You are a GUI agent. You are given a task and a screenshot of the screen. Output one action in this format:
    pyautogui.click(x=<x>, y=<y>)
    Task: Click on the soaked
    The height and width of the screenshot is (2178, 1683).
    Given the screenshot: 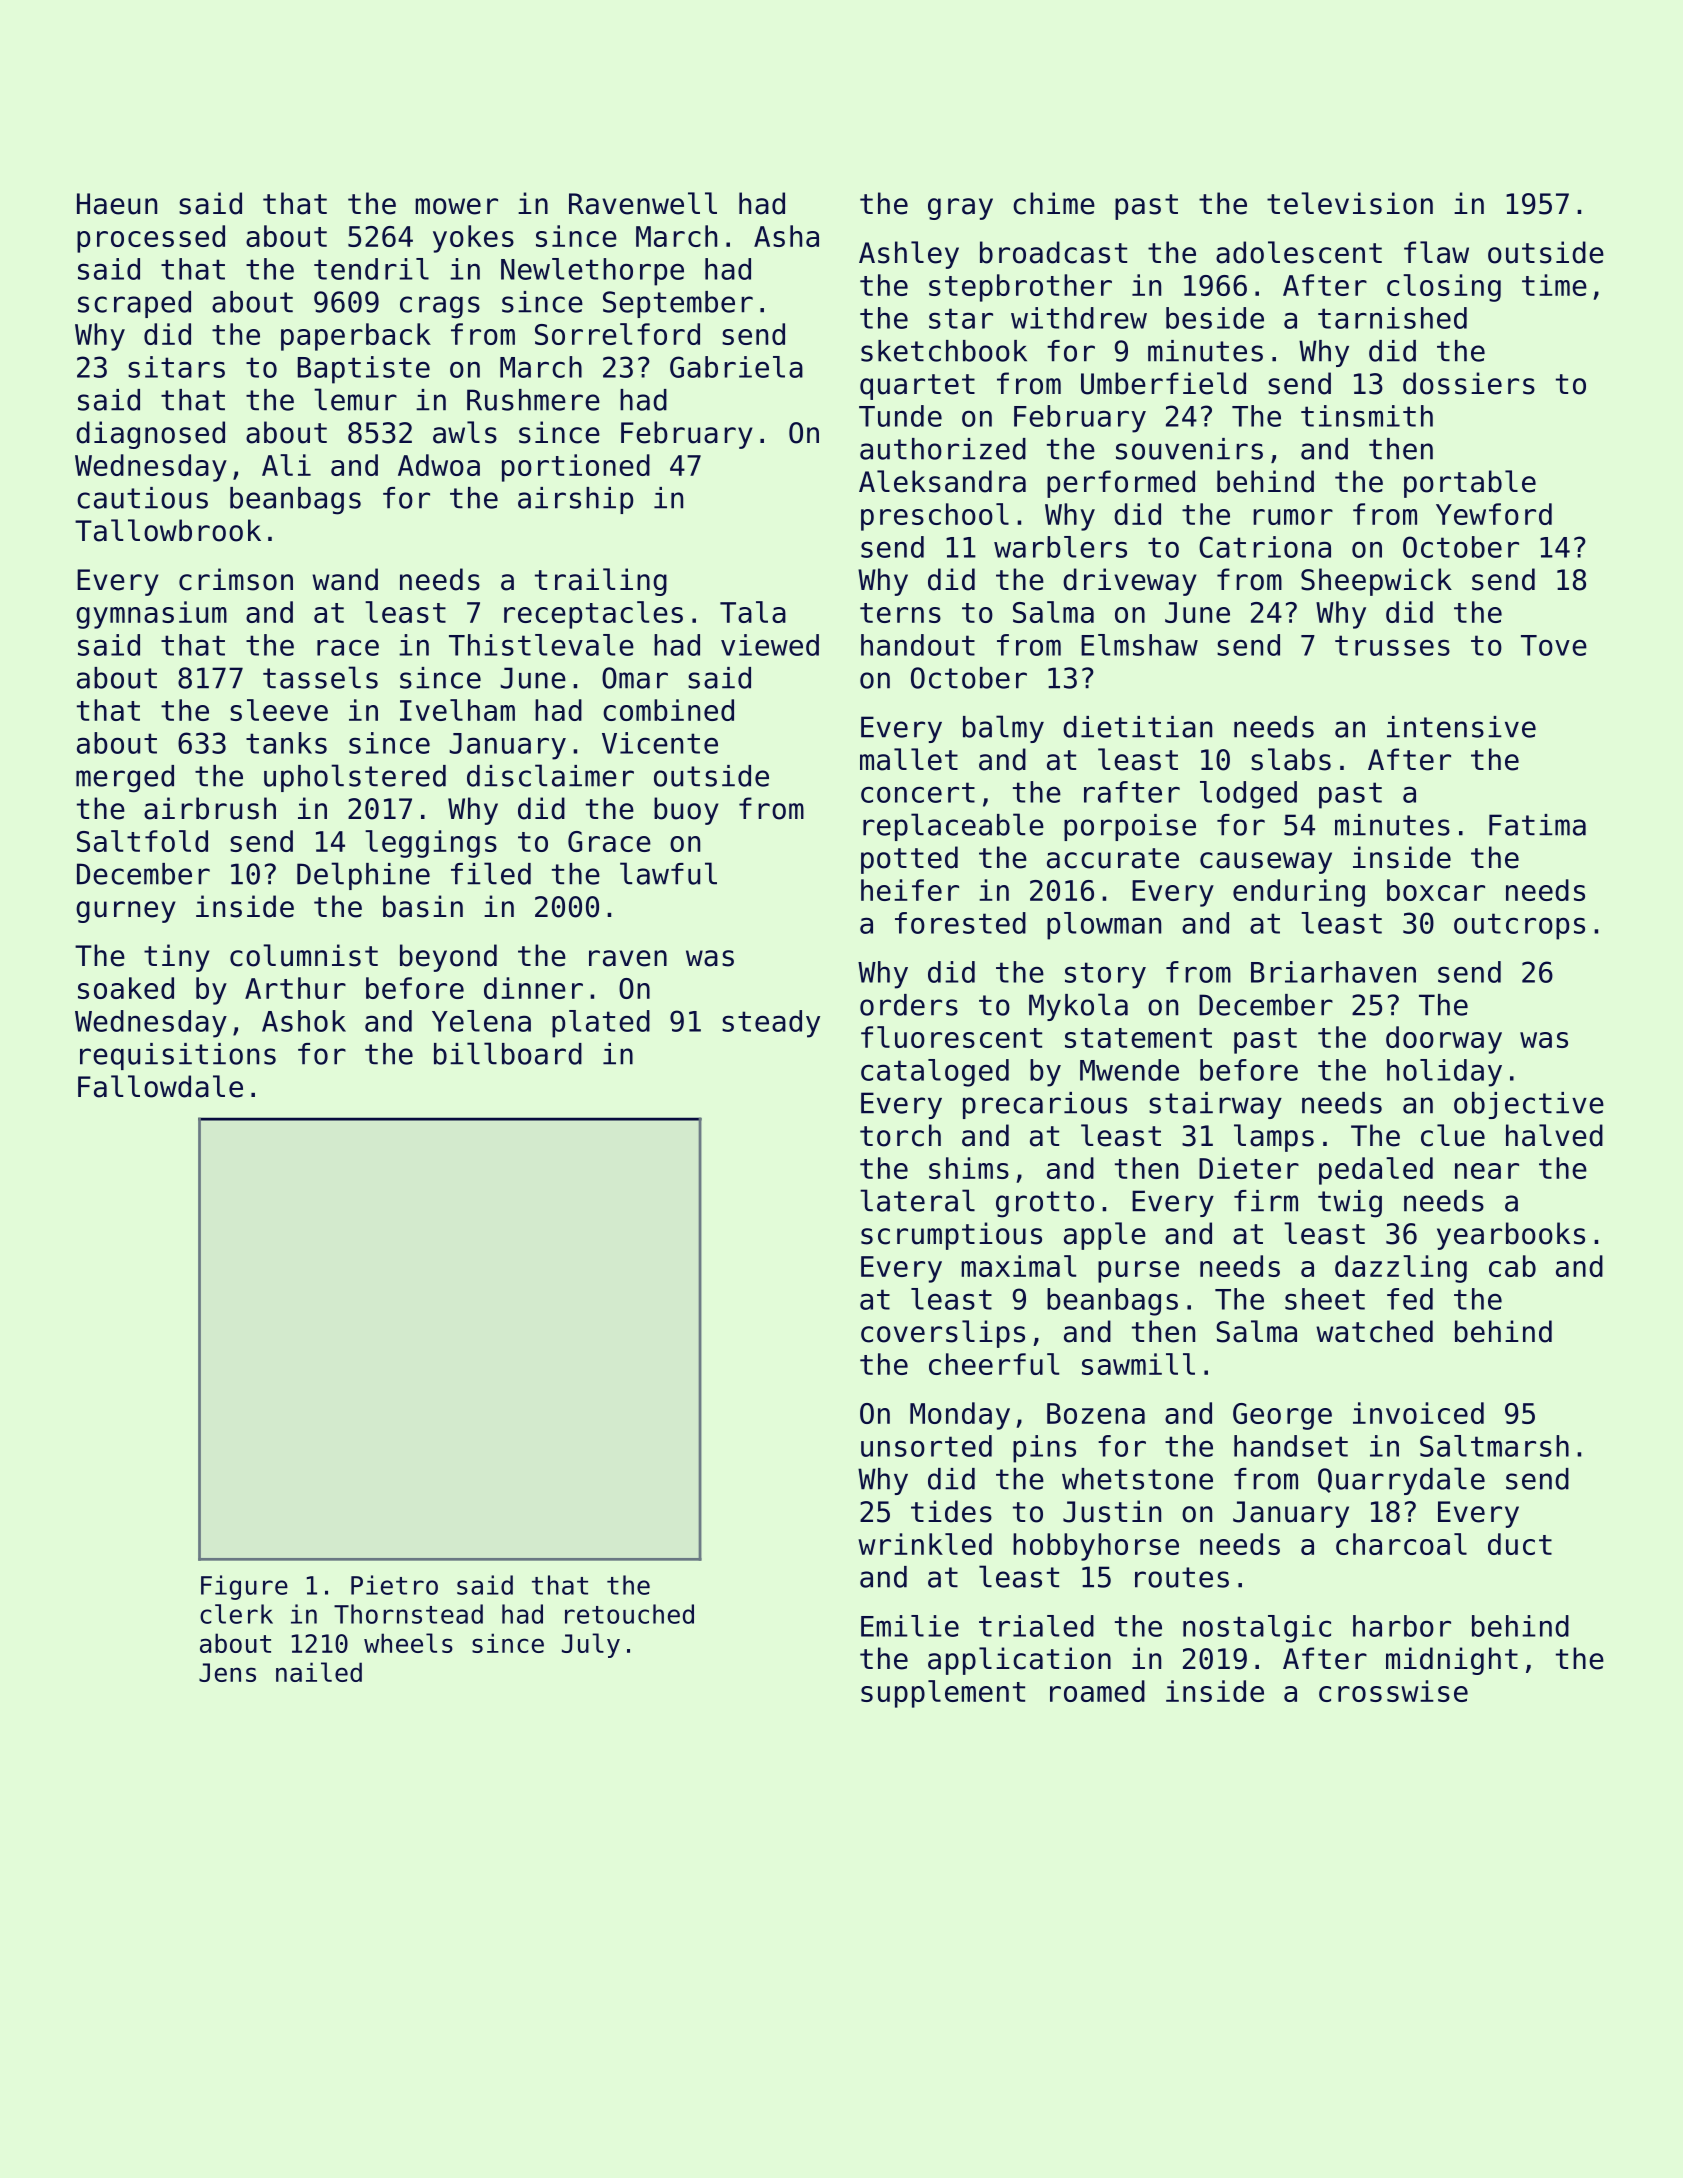 What is the action you would take?
    pyautogui.click(x=126, y=988)
